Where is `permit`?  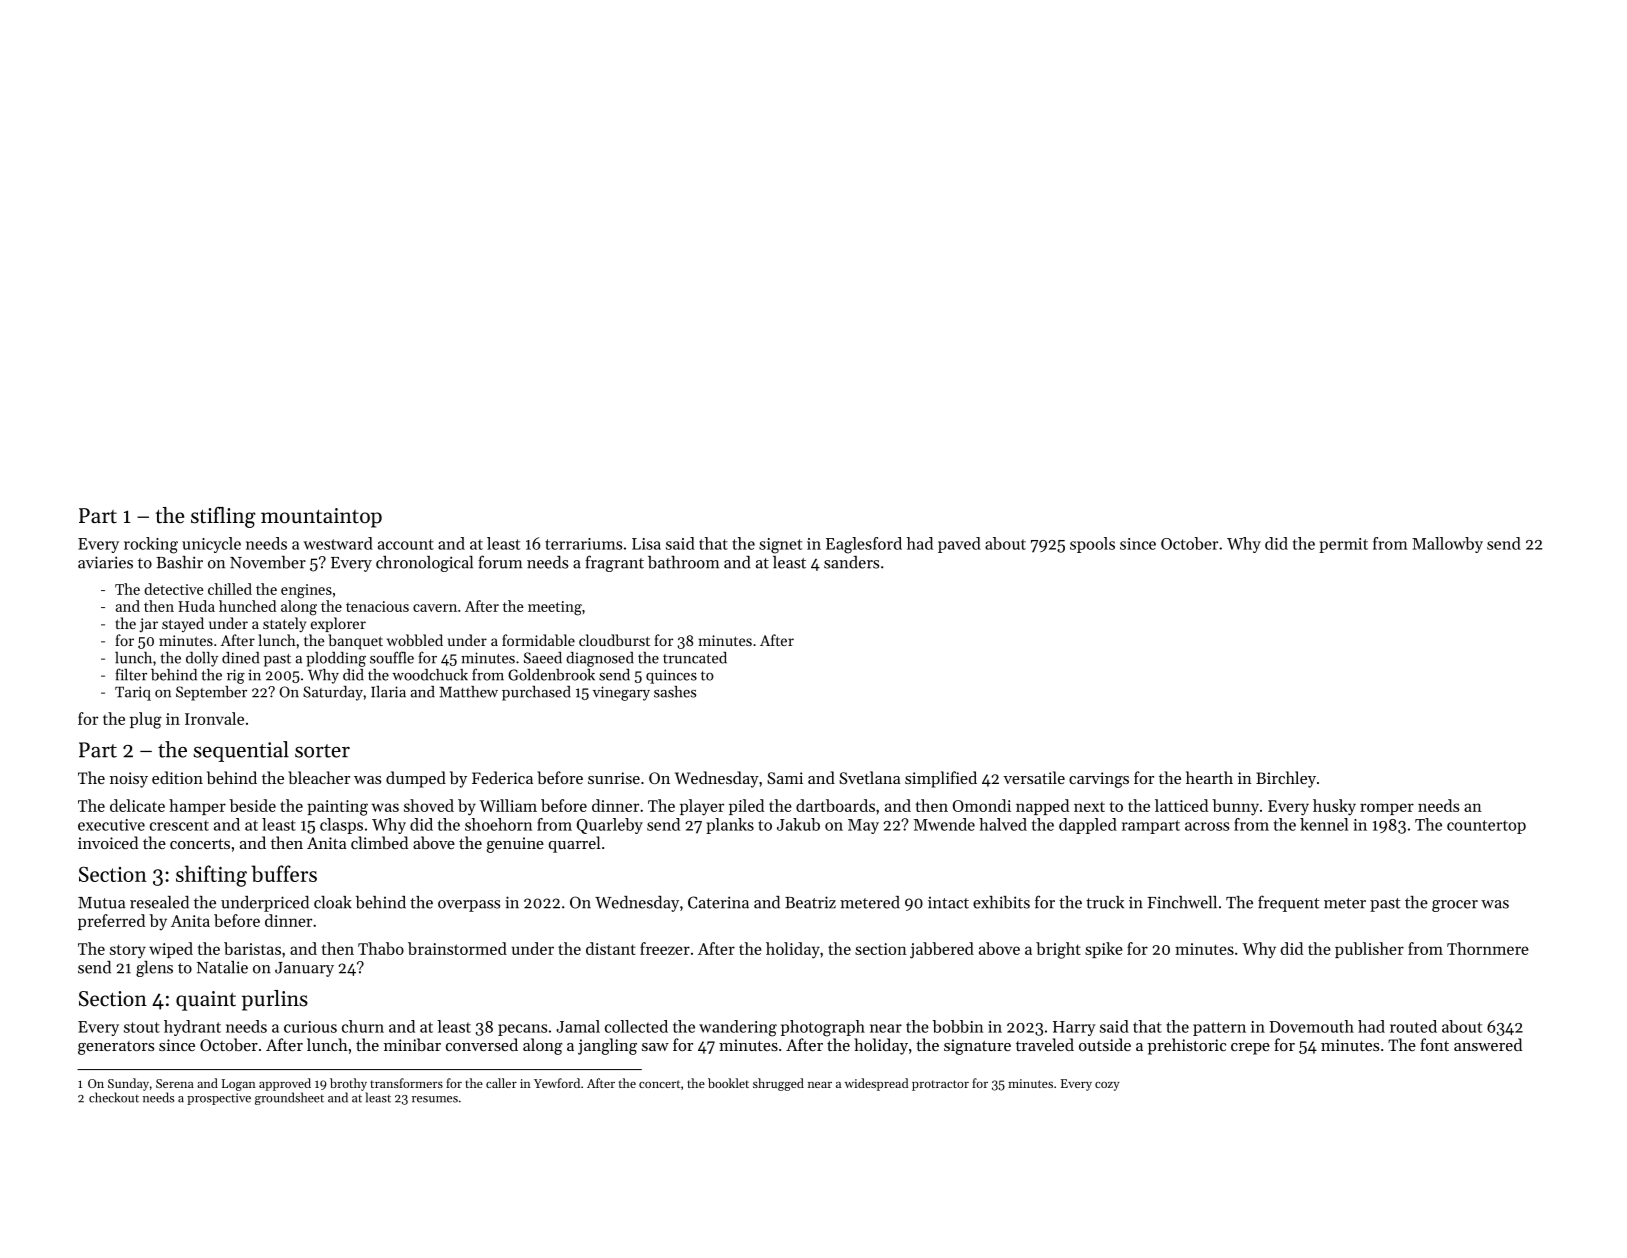
permit is located at coordinates (1343, 545).
